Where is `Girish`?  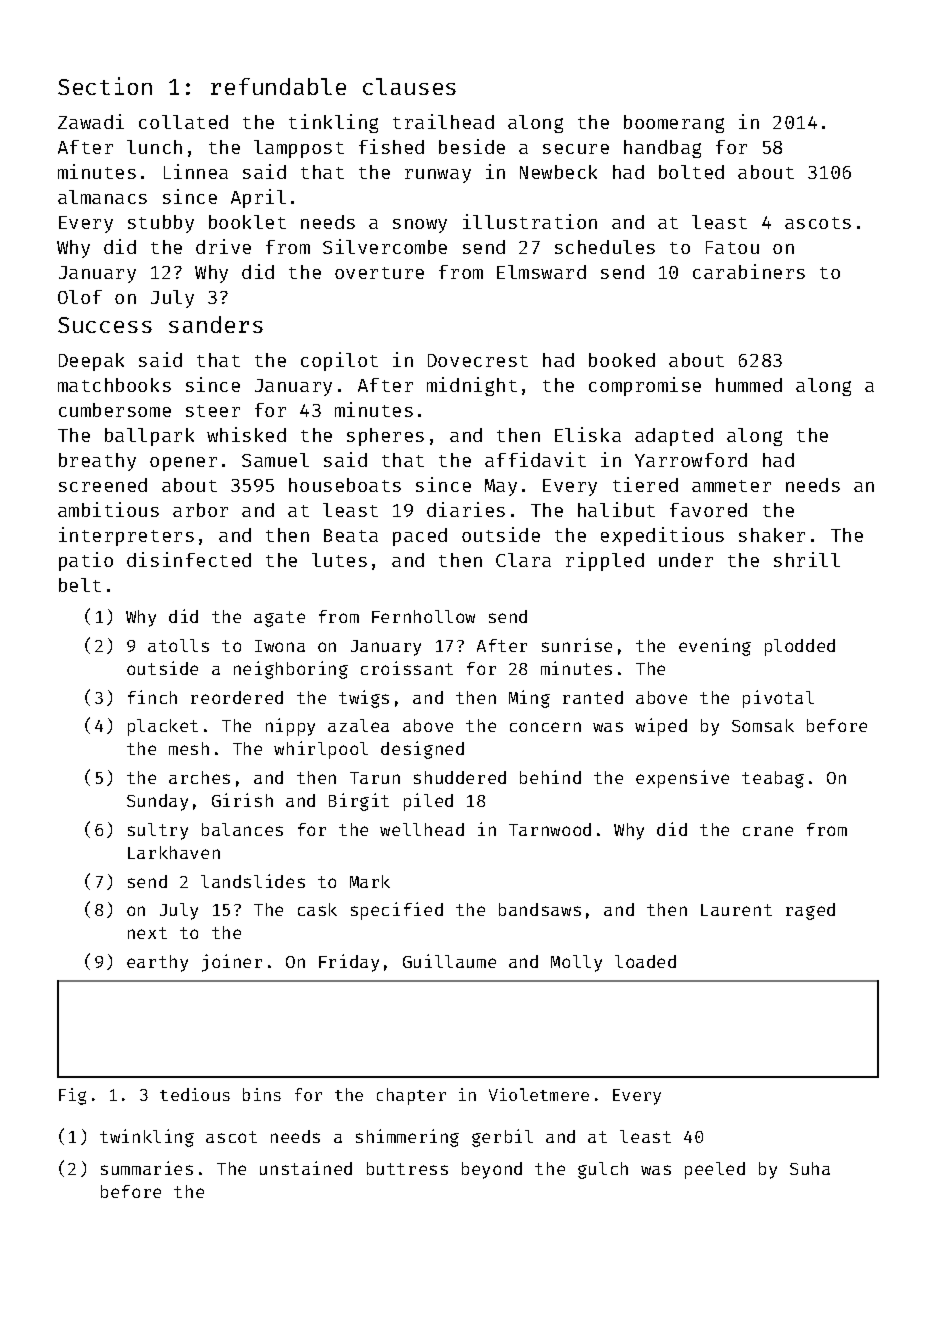 Girish is located at coordinates (242, 800).
